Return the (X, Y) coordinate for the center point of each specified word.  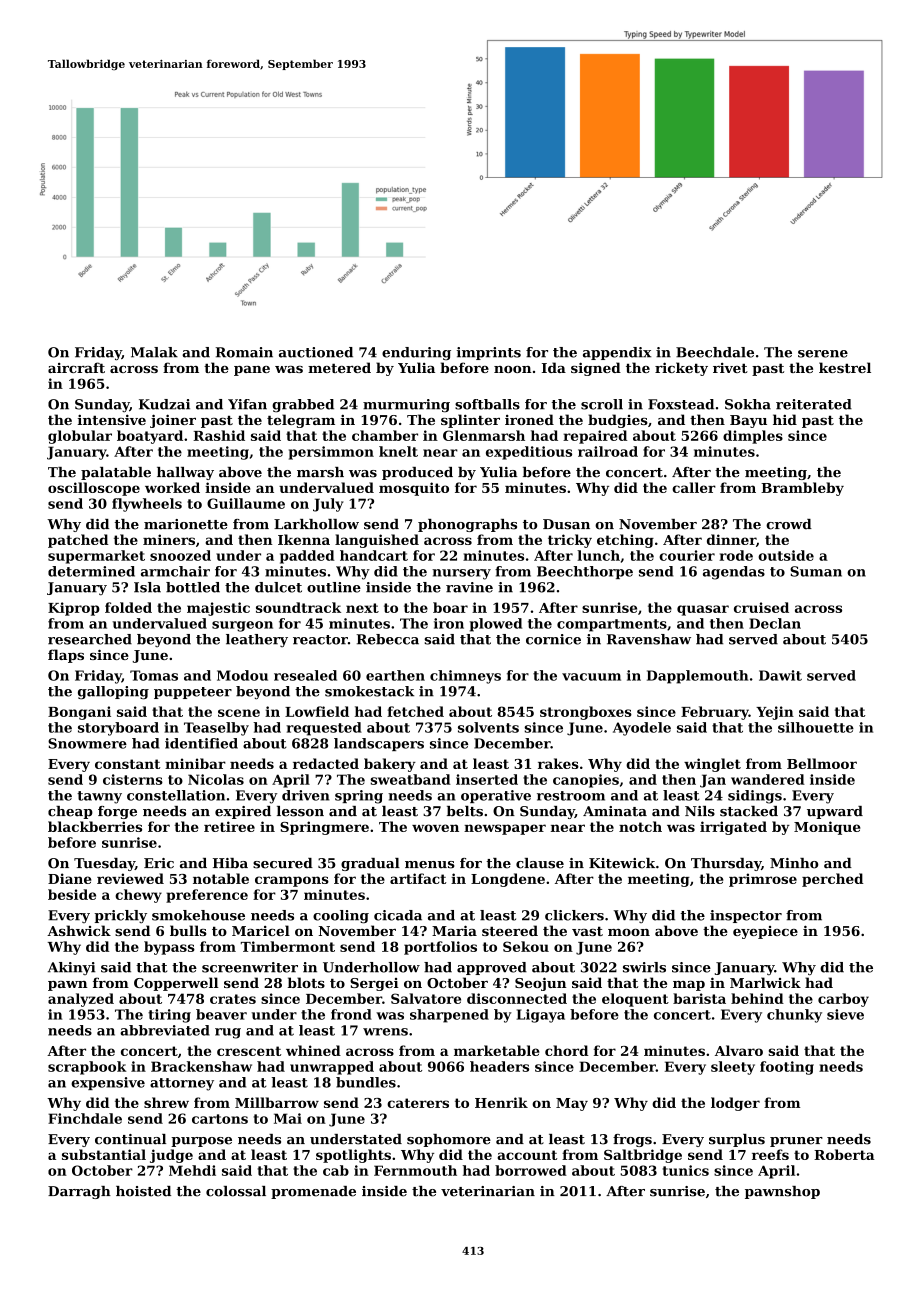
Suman (816, 571)
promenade (313, 1192)
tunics (686, 1170)
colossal (236, 1191)
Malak (154, 352)
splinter (470, 421)
